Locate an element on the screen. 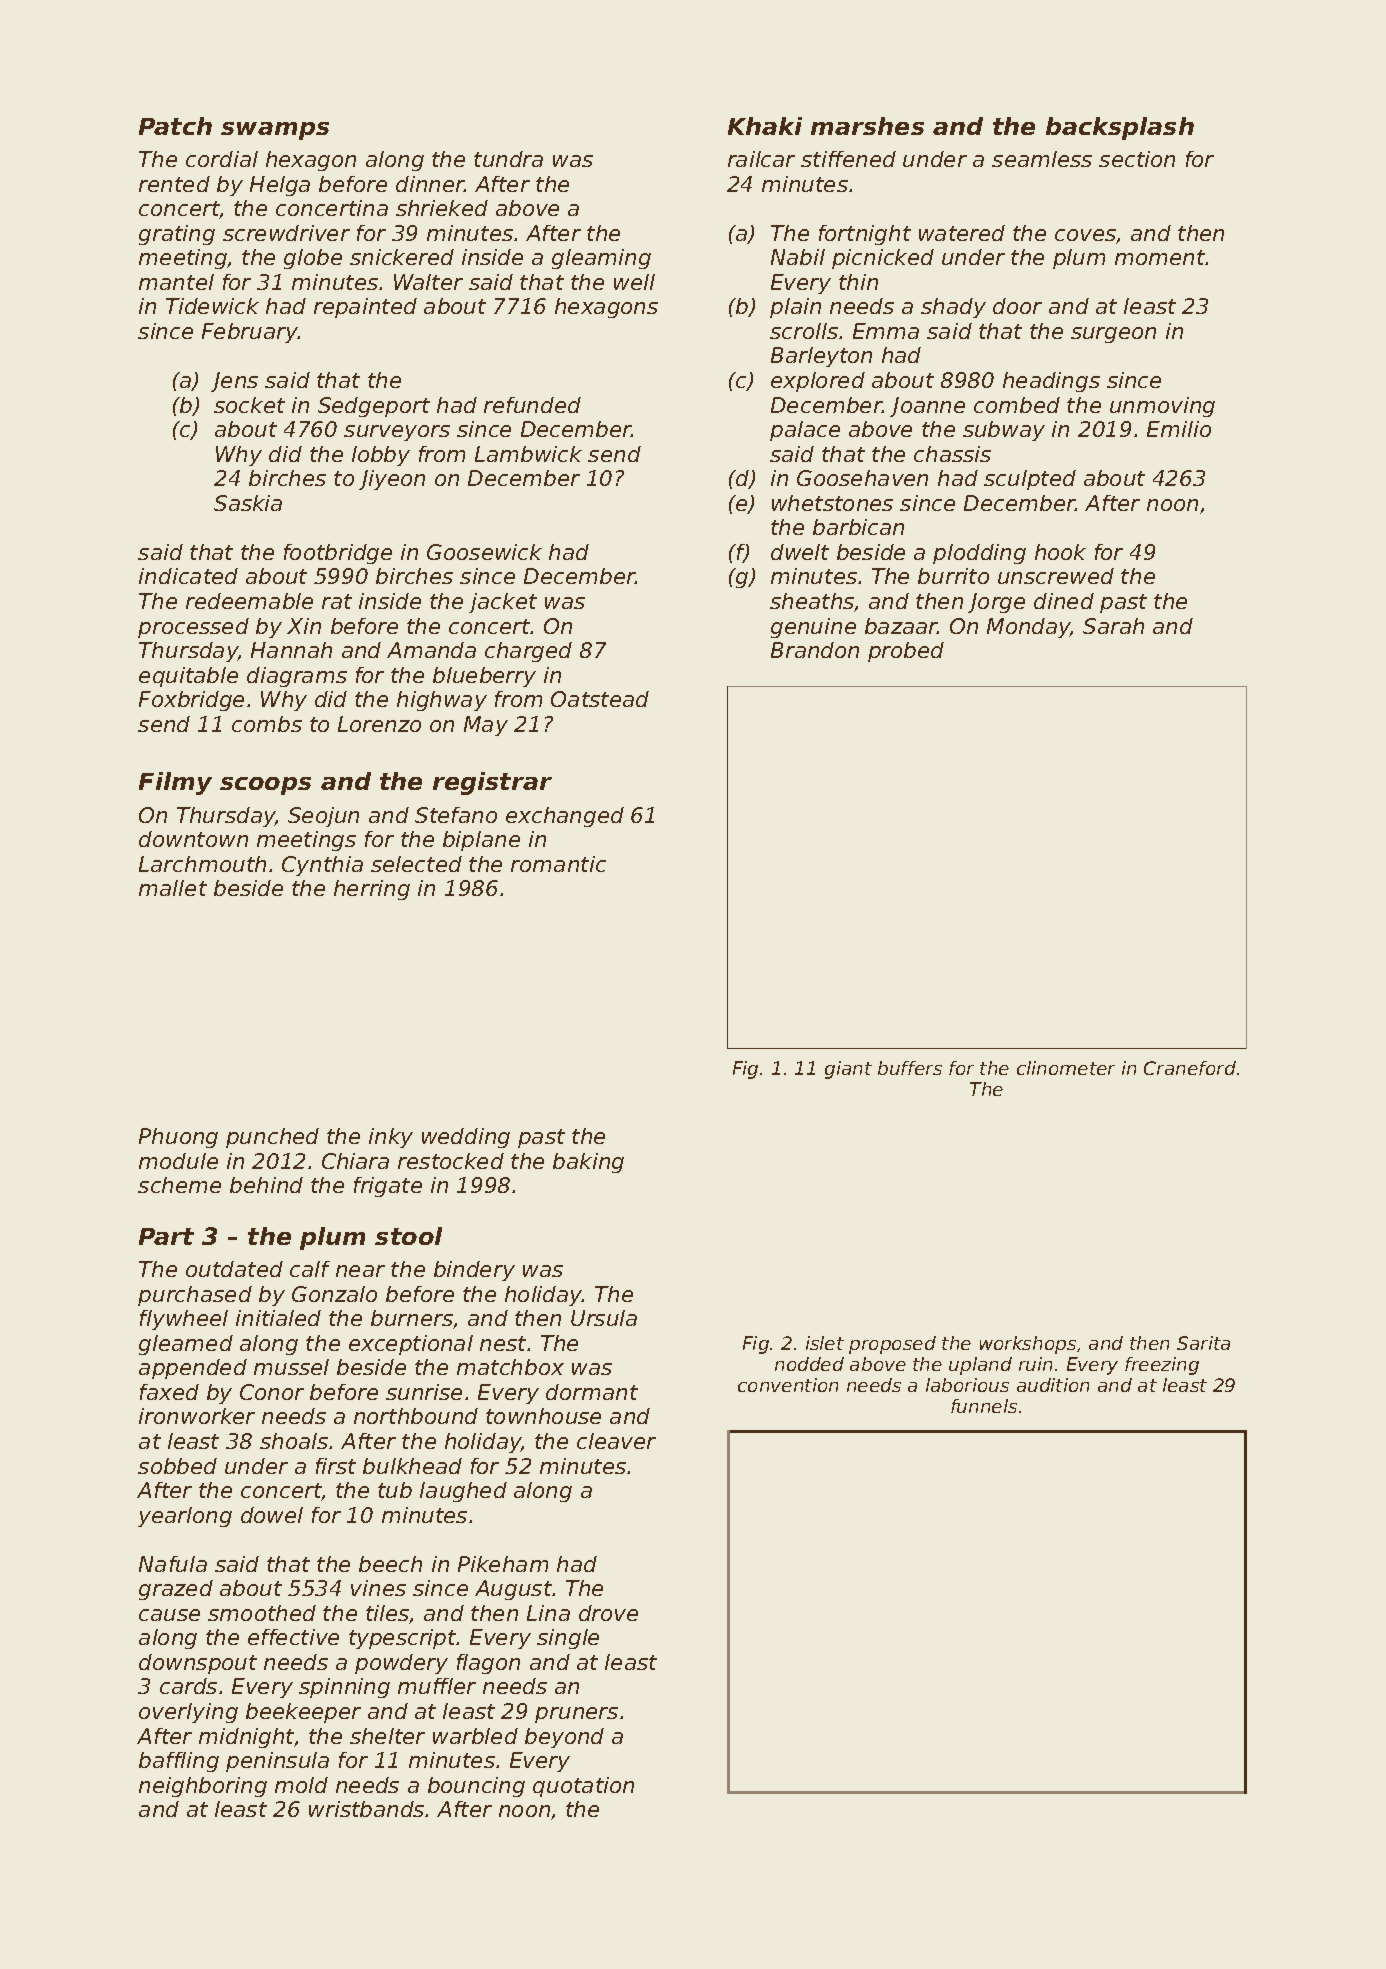 The width and height of the screenshot is (1386, 1969). Khaki is located at coordinates (765, 126).
